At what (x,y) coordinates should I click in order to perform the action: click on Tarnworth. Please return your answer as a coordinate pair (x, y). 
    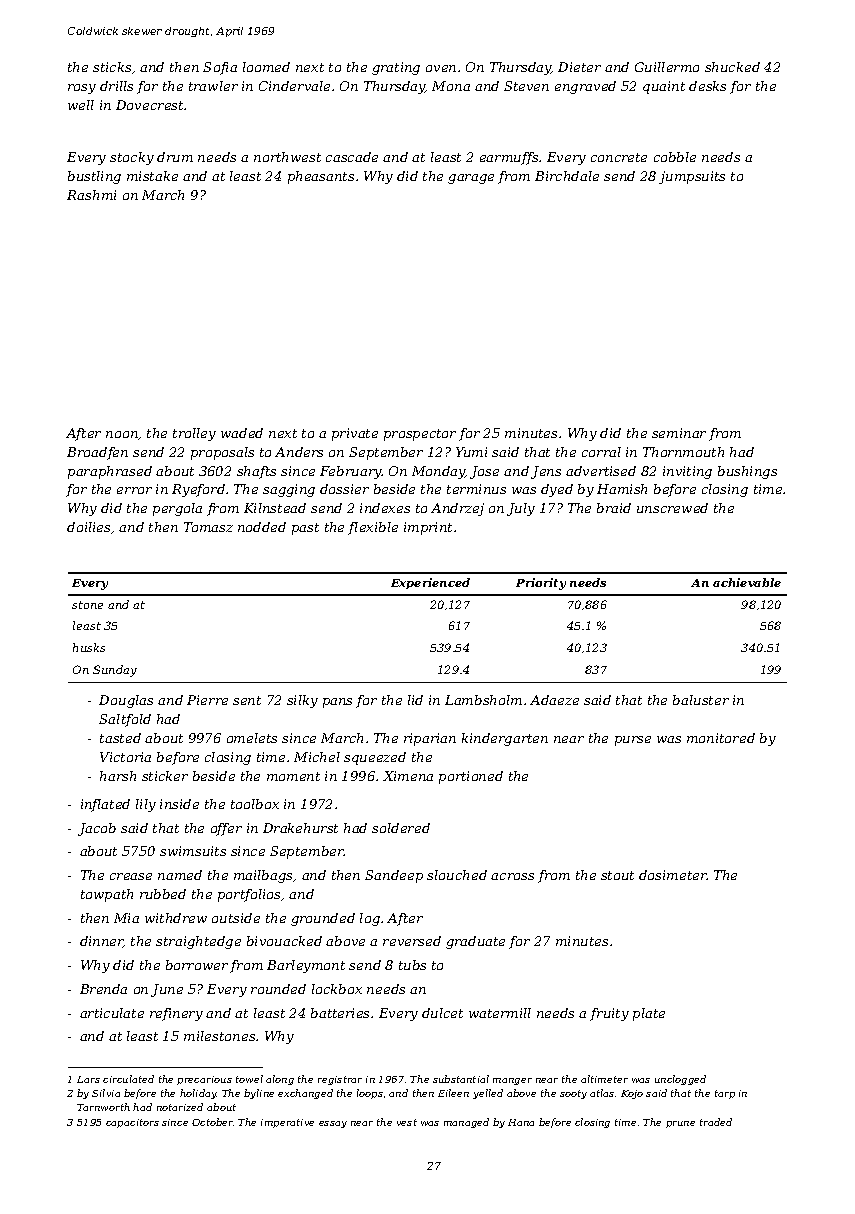
    Looking at the image, I should click on (103, 1107).
